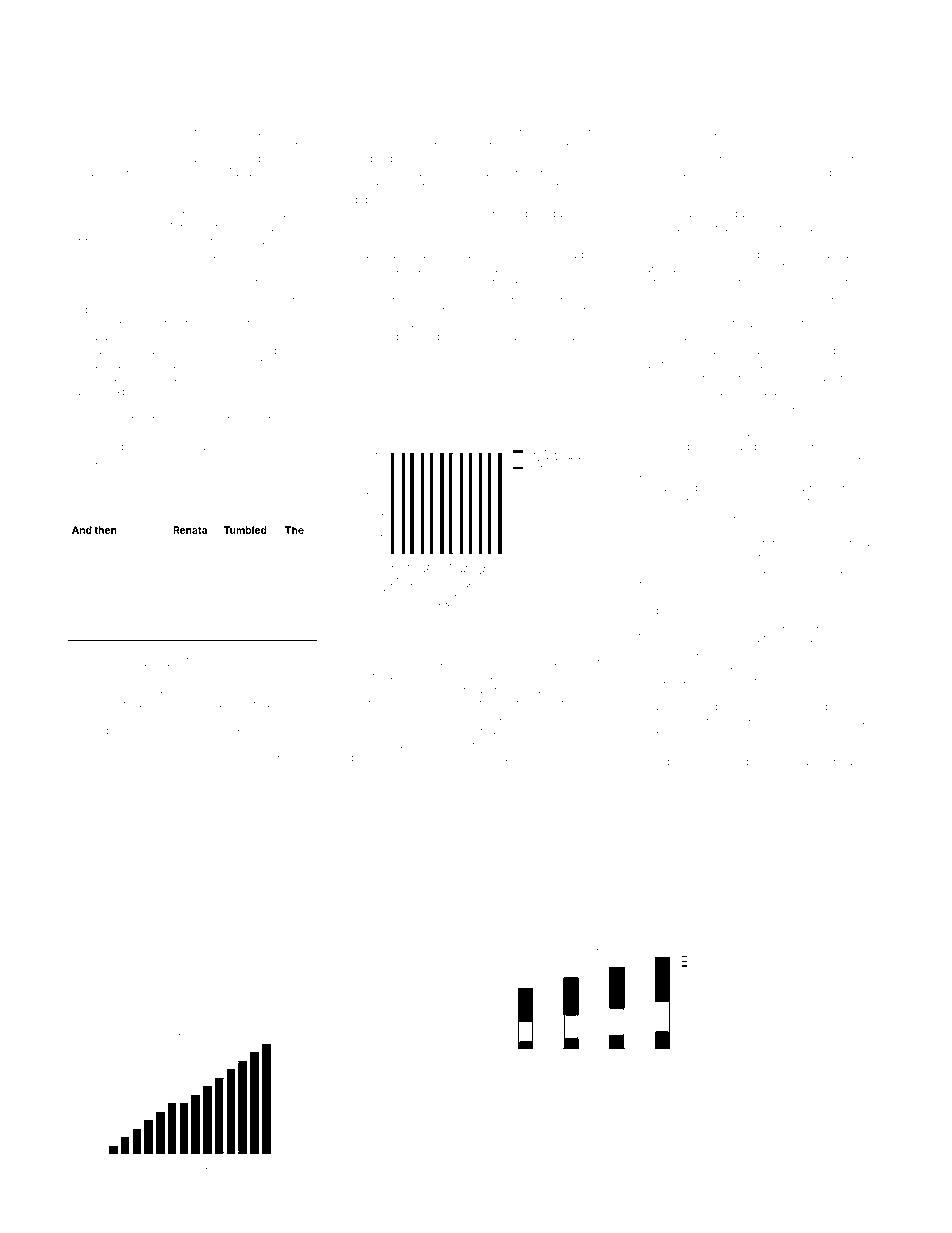 The width and height of the screenshot is (952, 1233). What do you see at coordinates (496, 663) in the screenshot?
I see `shipshape` at bounding box center [496, 663].
